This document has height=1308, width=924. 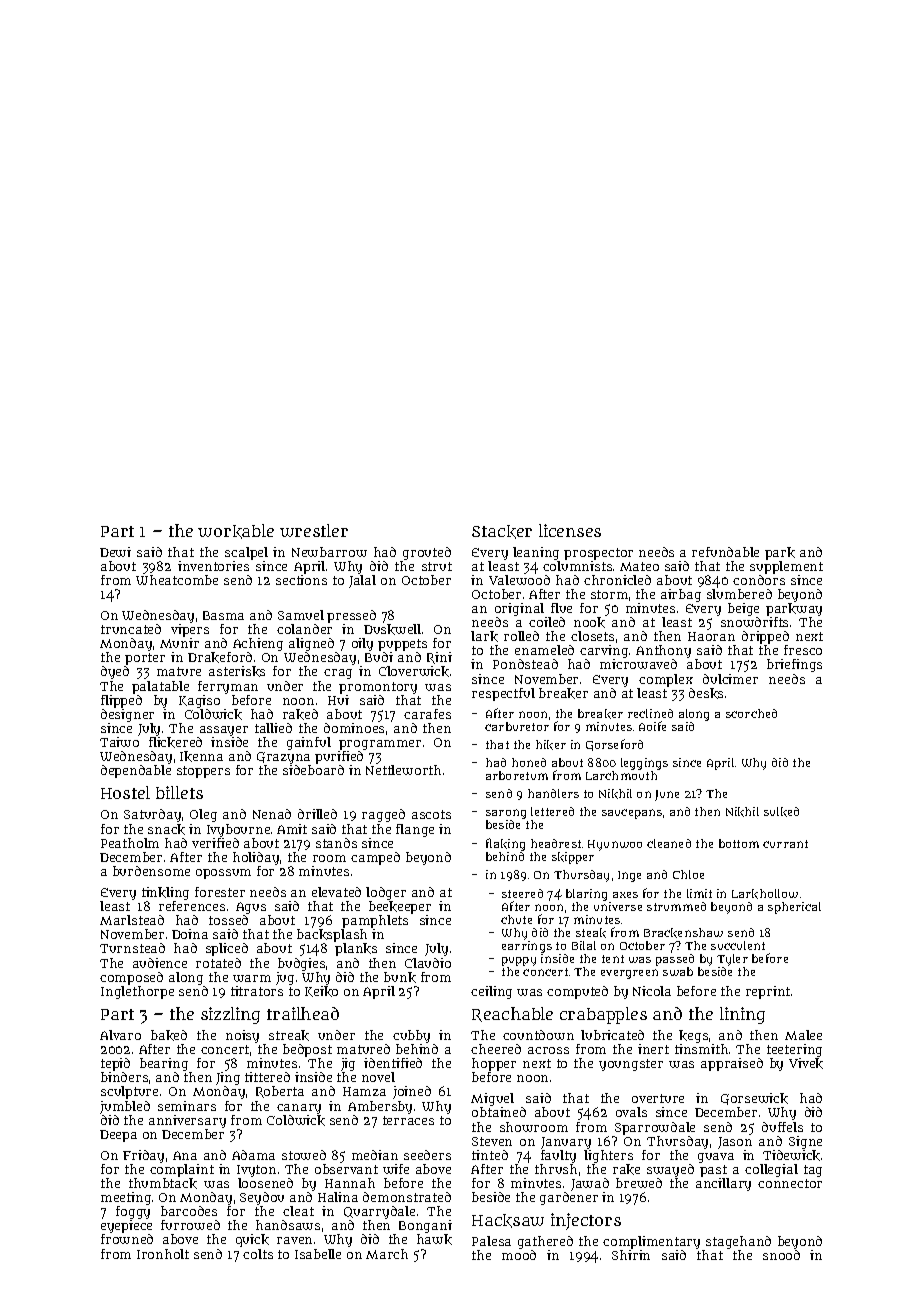 I want to click on Taiwo, so click(x=119, y=742).
